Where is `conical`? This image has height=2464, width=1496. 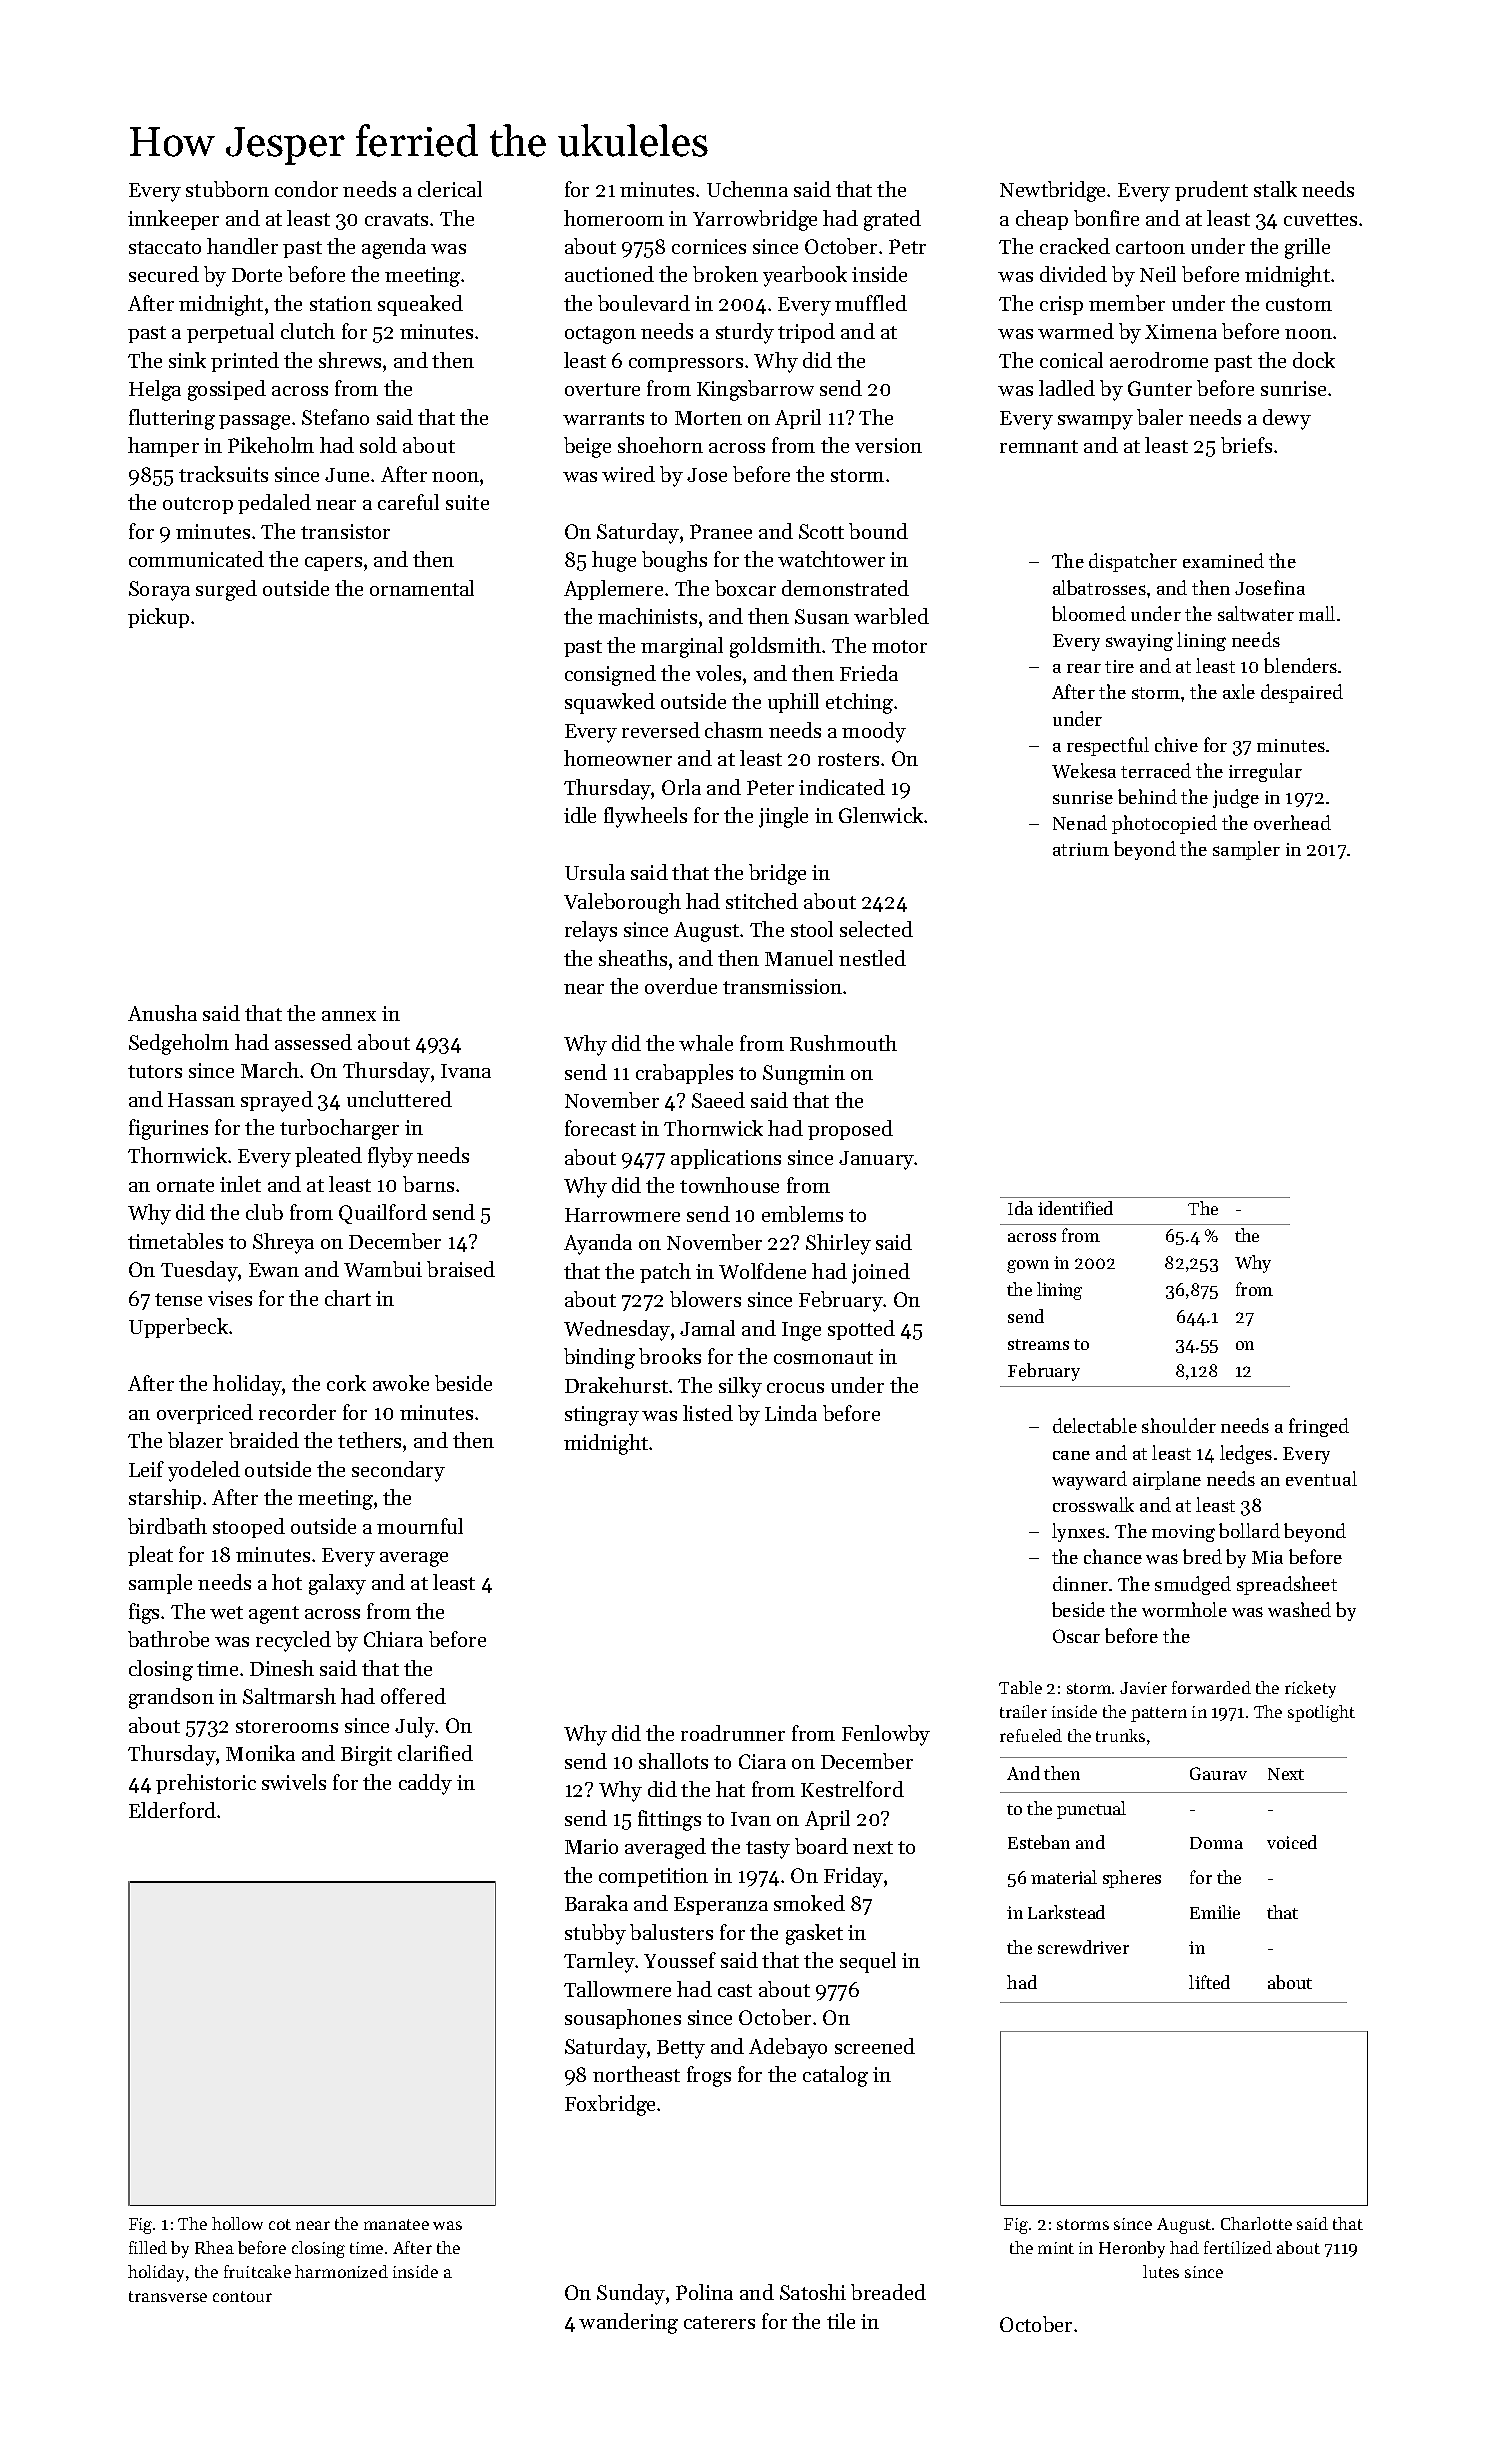
conical is located at coordinates (1071, 360).
